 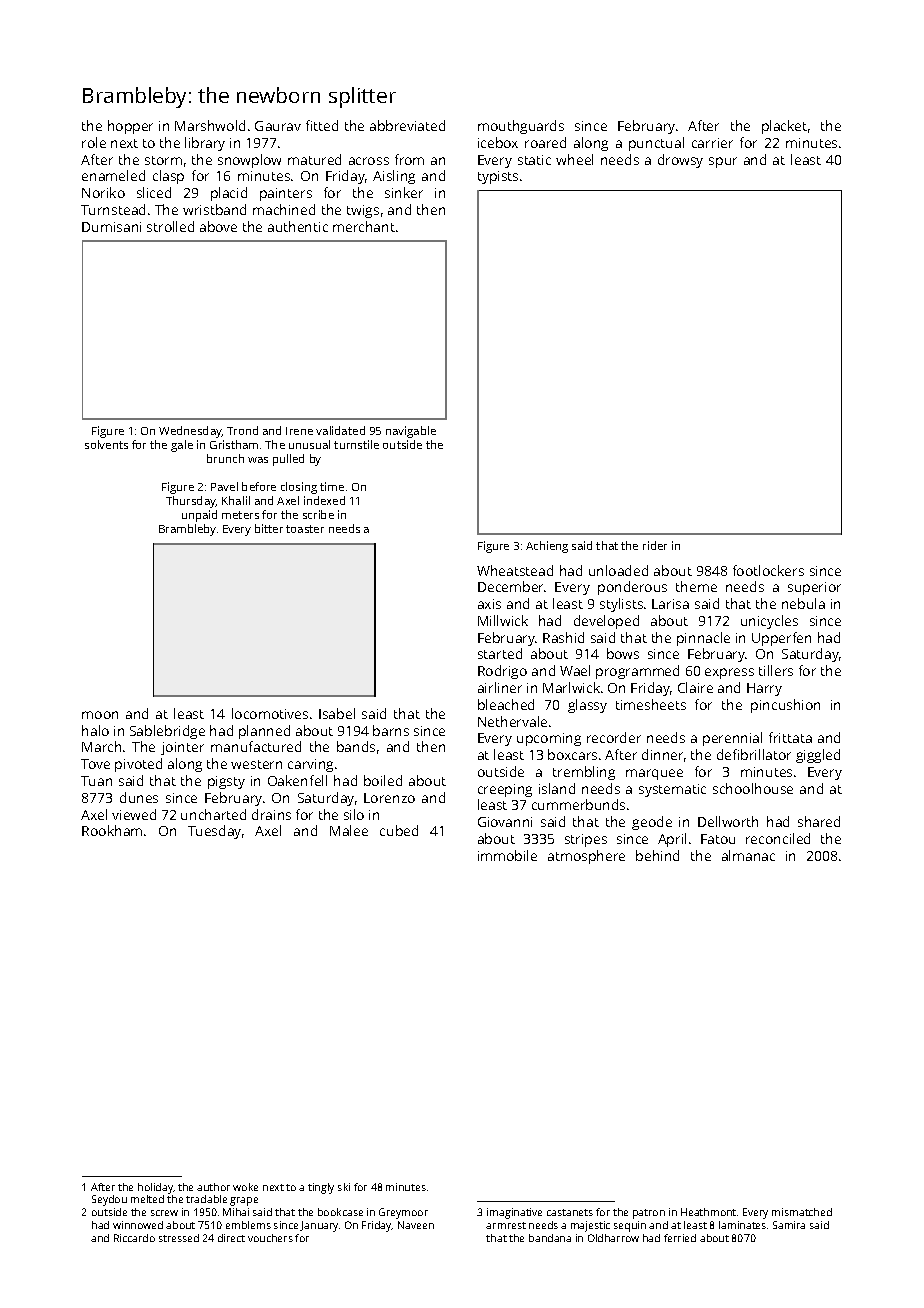 What do you see at coordinates (407, 125) in the screenshot?
I see `abbreviated` at bounding box center [407, 125].
